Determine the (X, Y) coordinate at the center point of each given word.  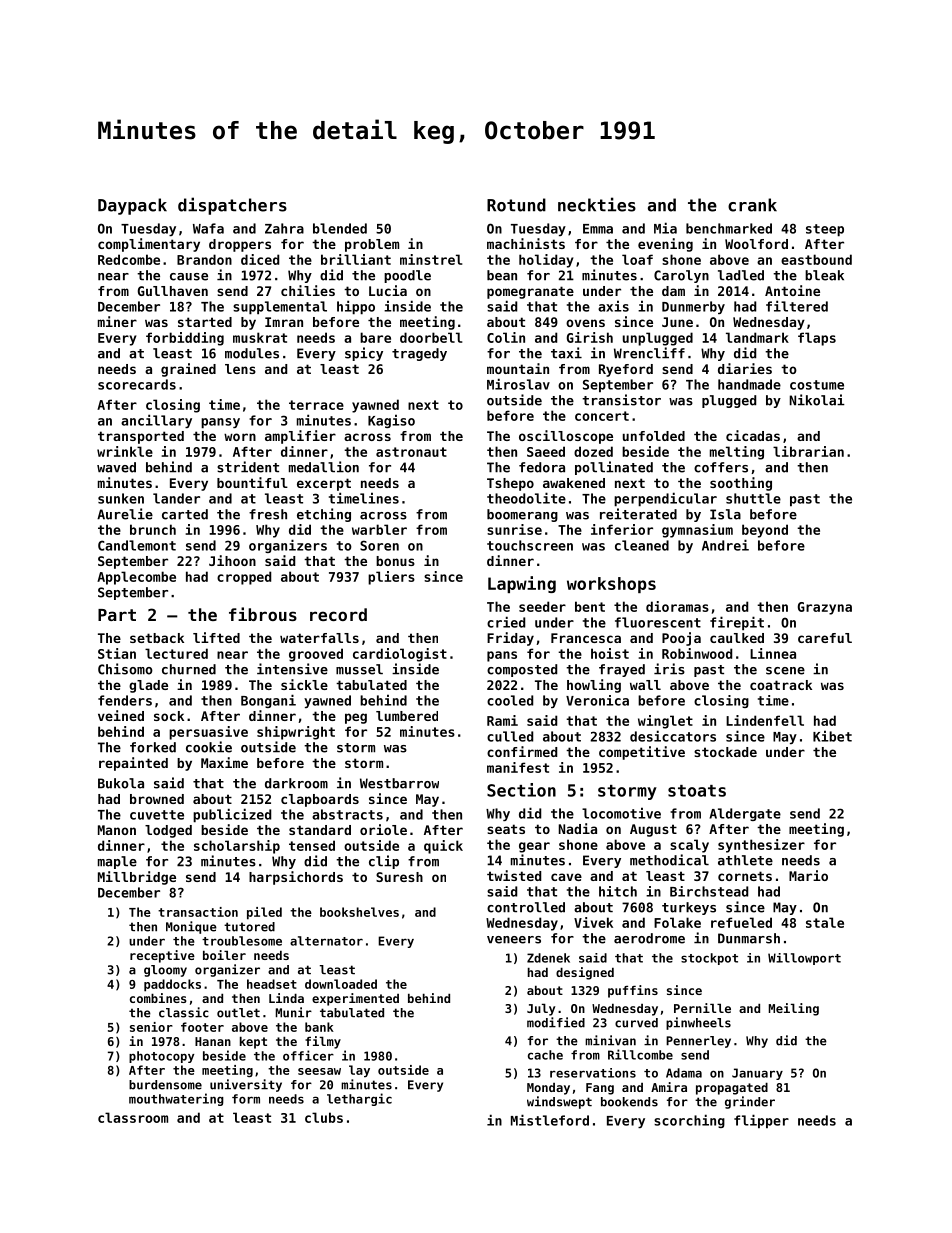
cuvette (157, 815)
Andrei (725, 545)
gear (534, 847)
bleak (824, 275)
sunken (121, 498)
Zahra (284, 228)
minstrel (431, 259)
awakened (574, 483)
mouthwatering (176, 1099)
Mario (808, 875)
